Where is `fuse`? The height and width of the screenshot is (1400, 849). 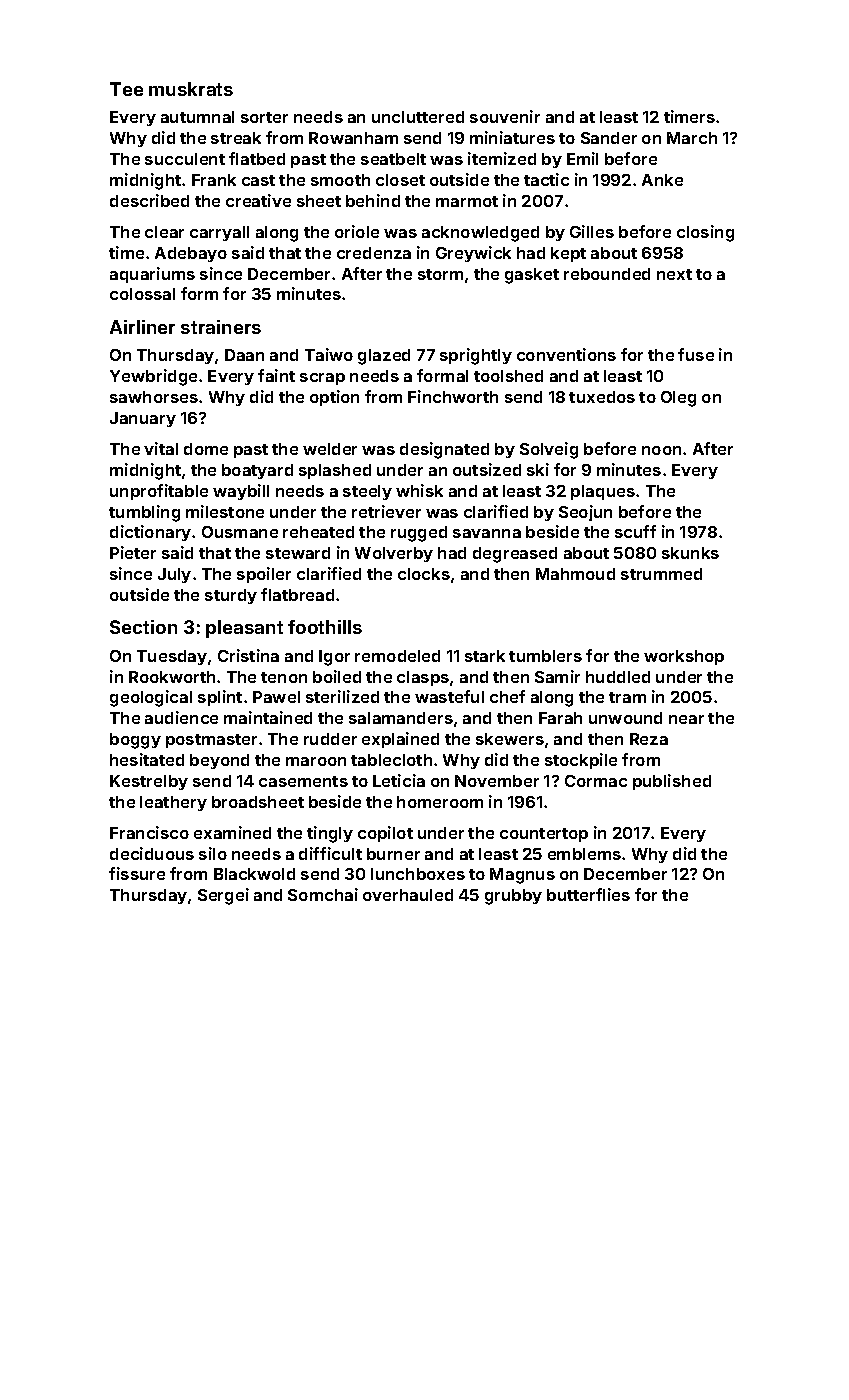
fuse is located at coordinates (696, 354).
